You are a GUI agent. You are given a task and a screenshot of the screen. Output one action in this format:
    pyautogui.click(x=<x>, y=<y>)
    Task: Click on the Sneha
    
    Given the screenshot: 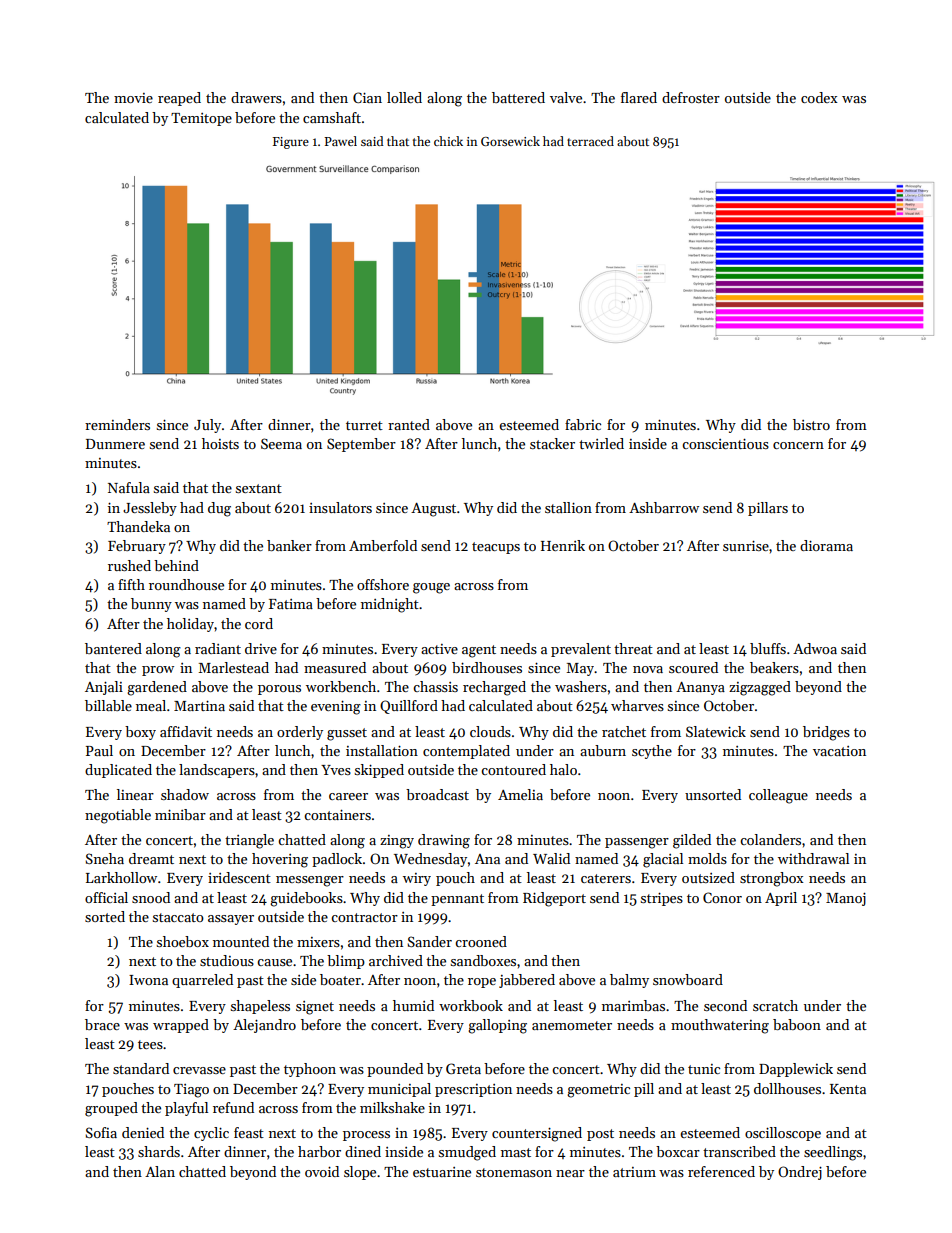 What is the action you would take?
    pyautogui.click(x=104, y=858)
